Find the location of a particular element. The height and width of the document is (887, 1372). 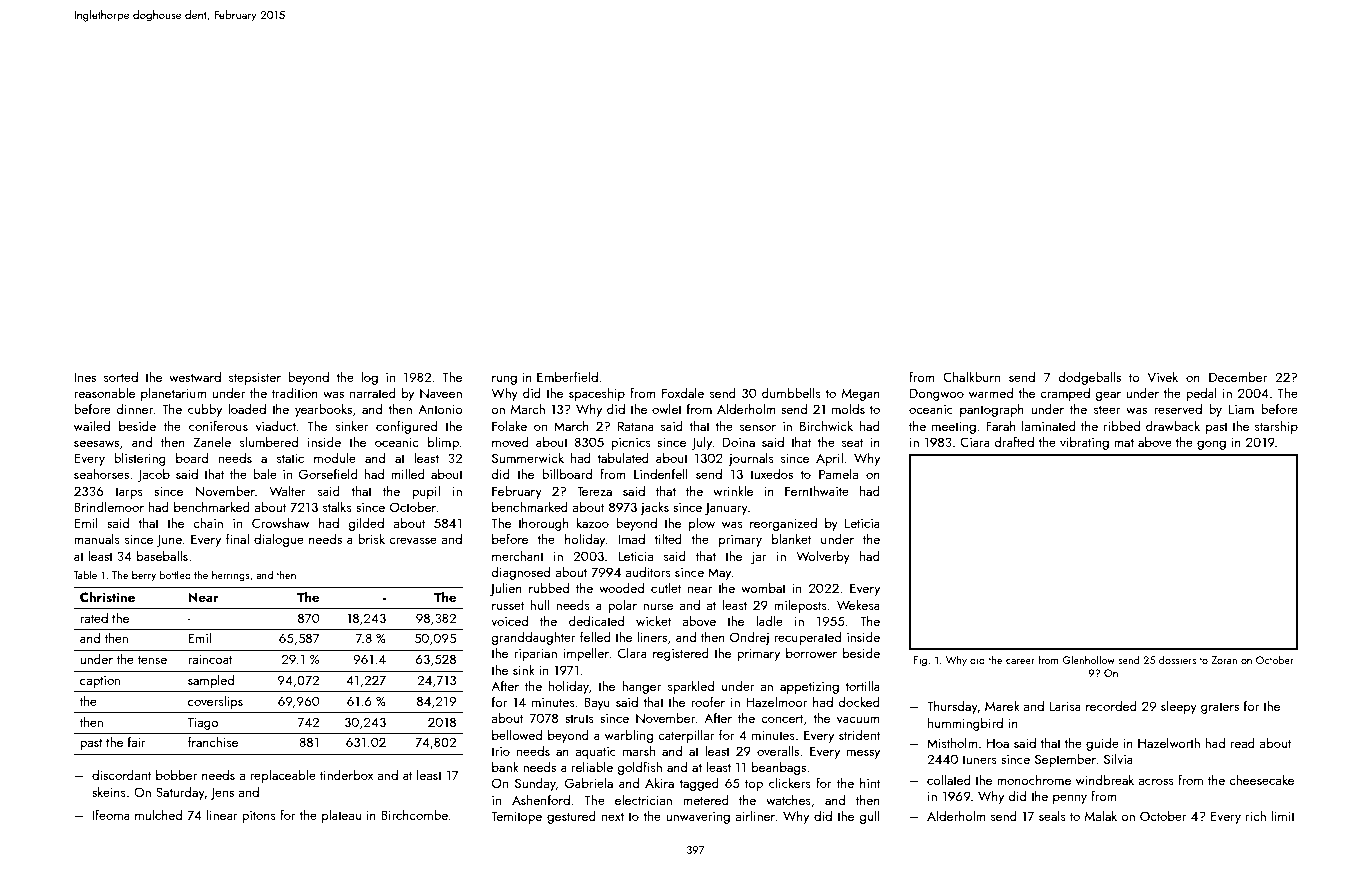

mulched is located at coordinates (158, 814).
